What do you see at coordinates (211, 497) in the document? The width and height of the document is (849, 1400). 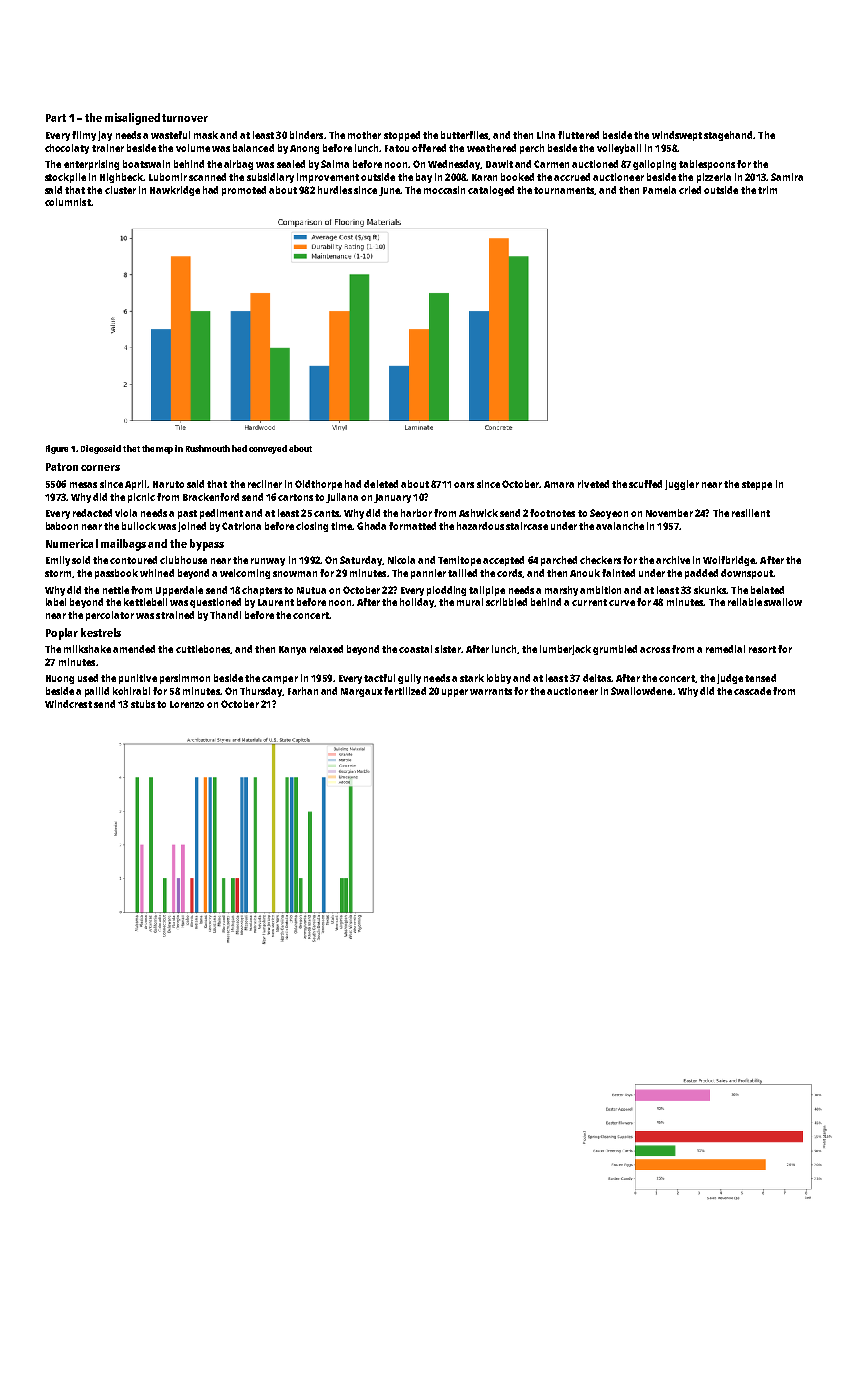 I see `Brackenford` at bounding box center [211, 497].
